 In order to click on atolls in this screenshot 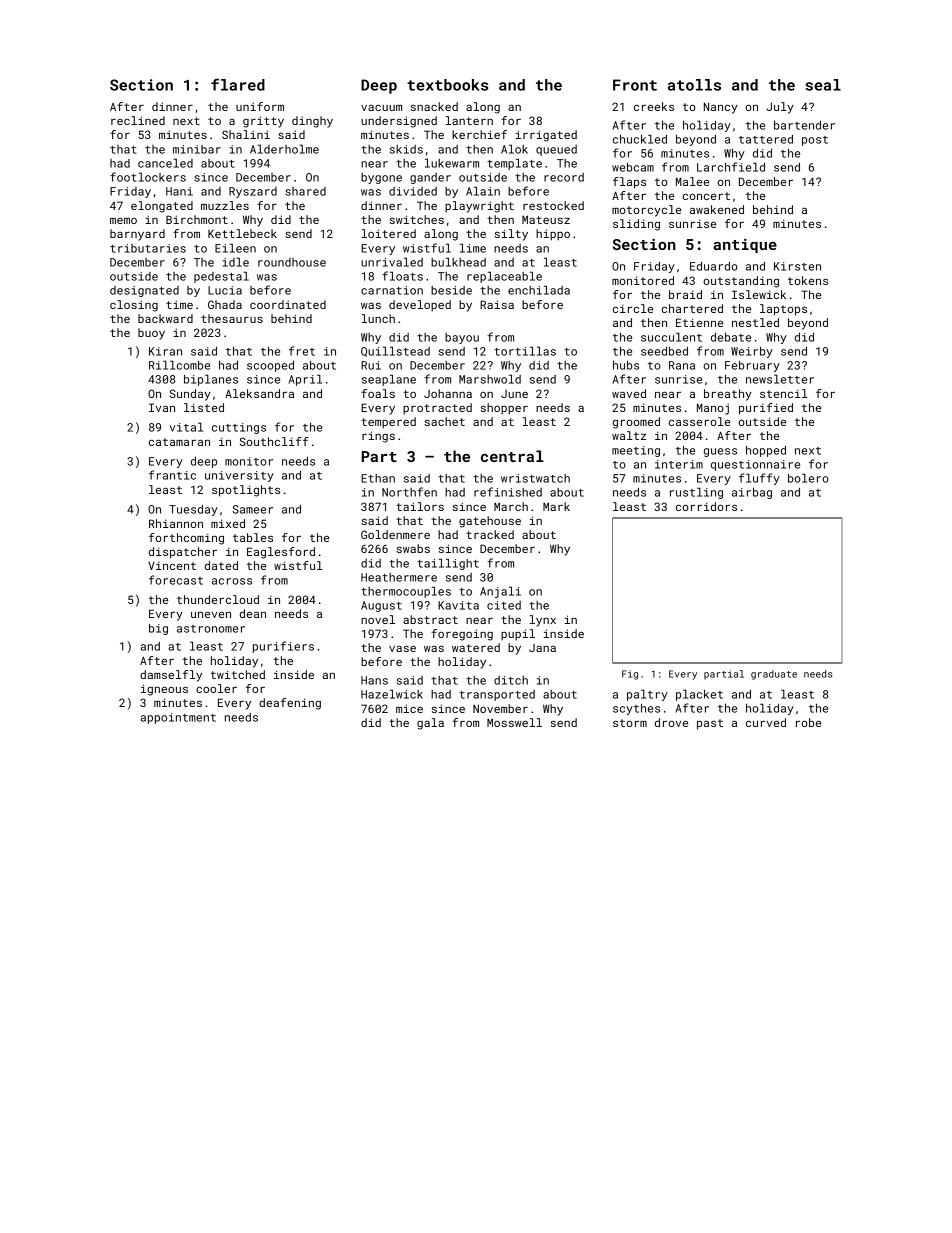, I will do `click(694, 85)`.
